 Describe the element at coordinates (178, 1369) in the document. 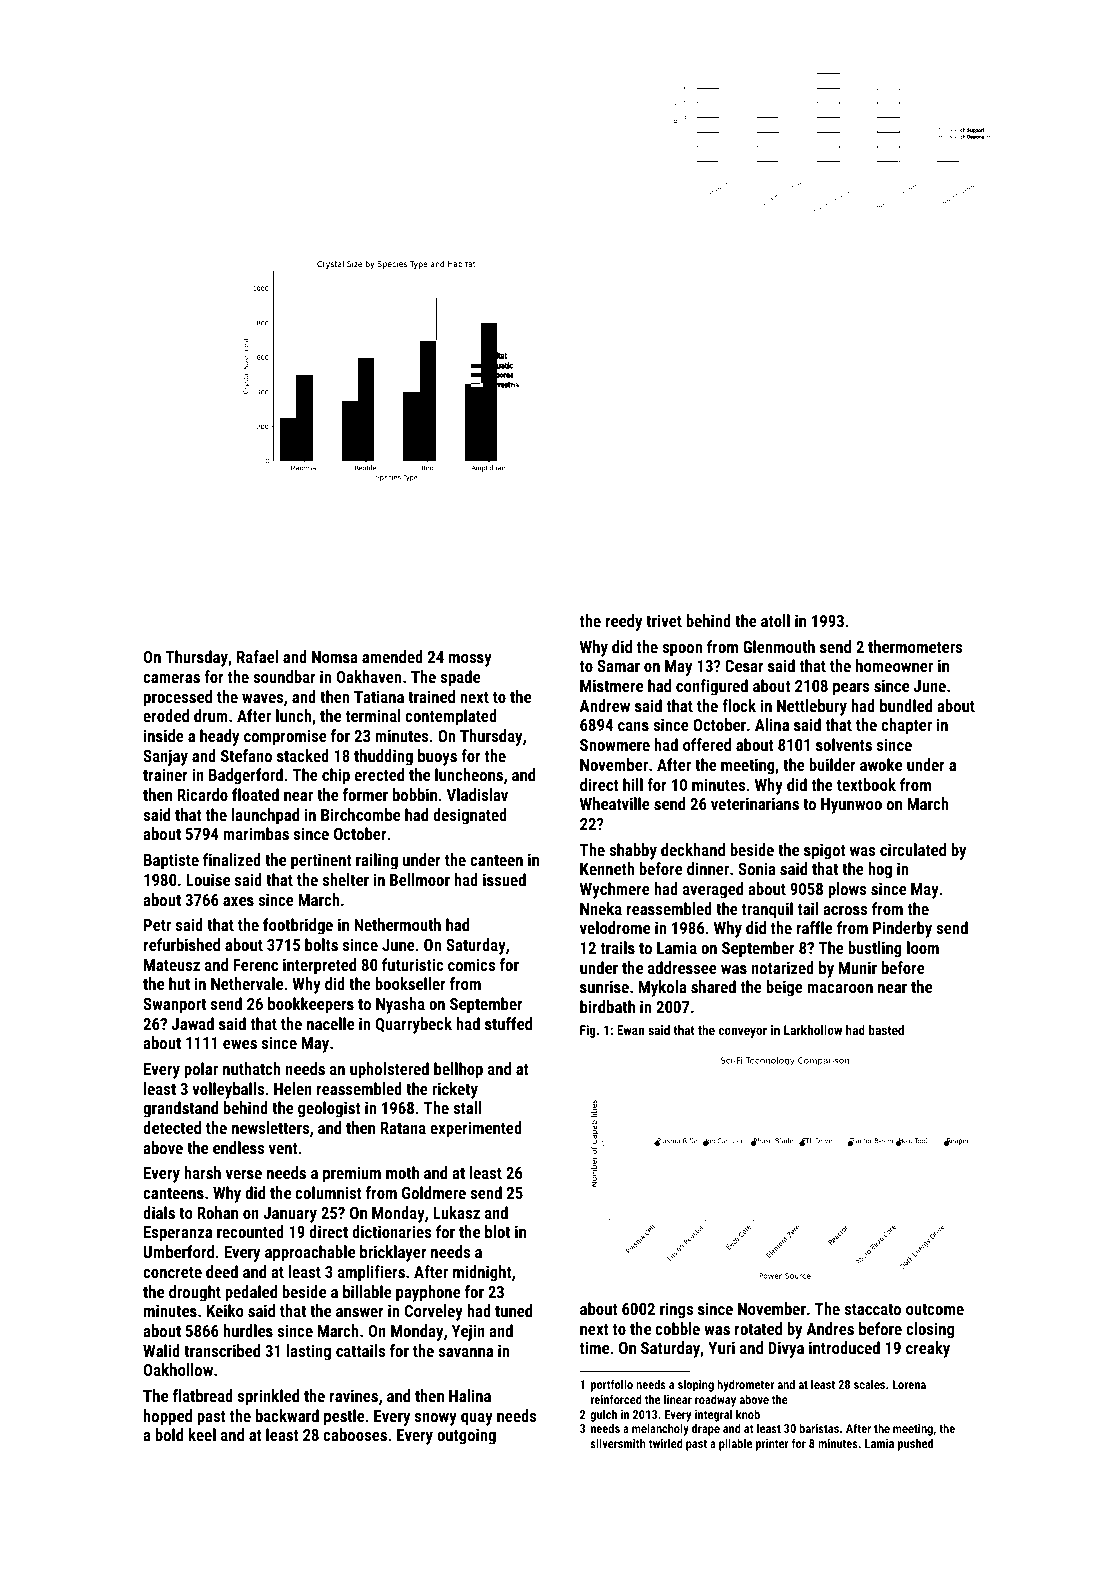

I see `Oakhollow` at that location.
